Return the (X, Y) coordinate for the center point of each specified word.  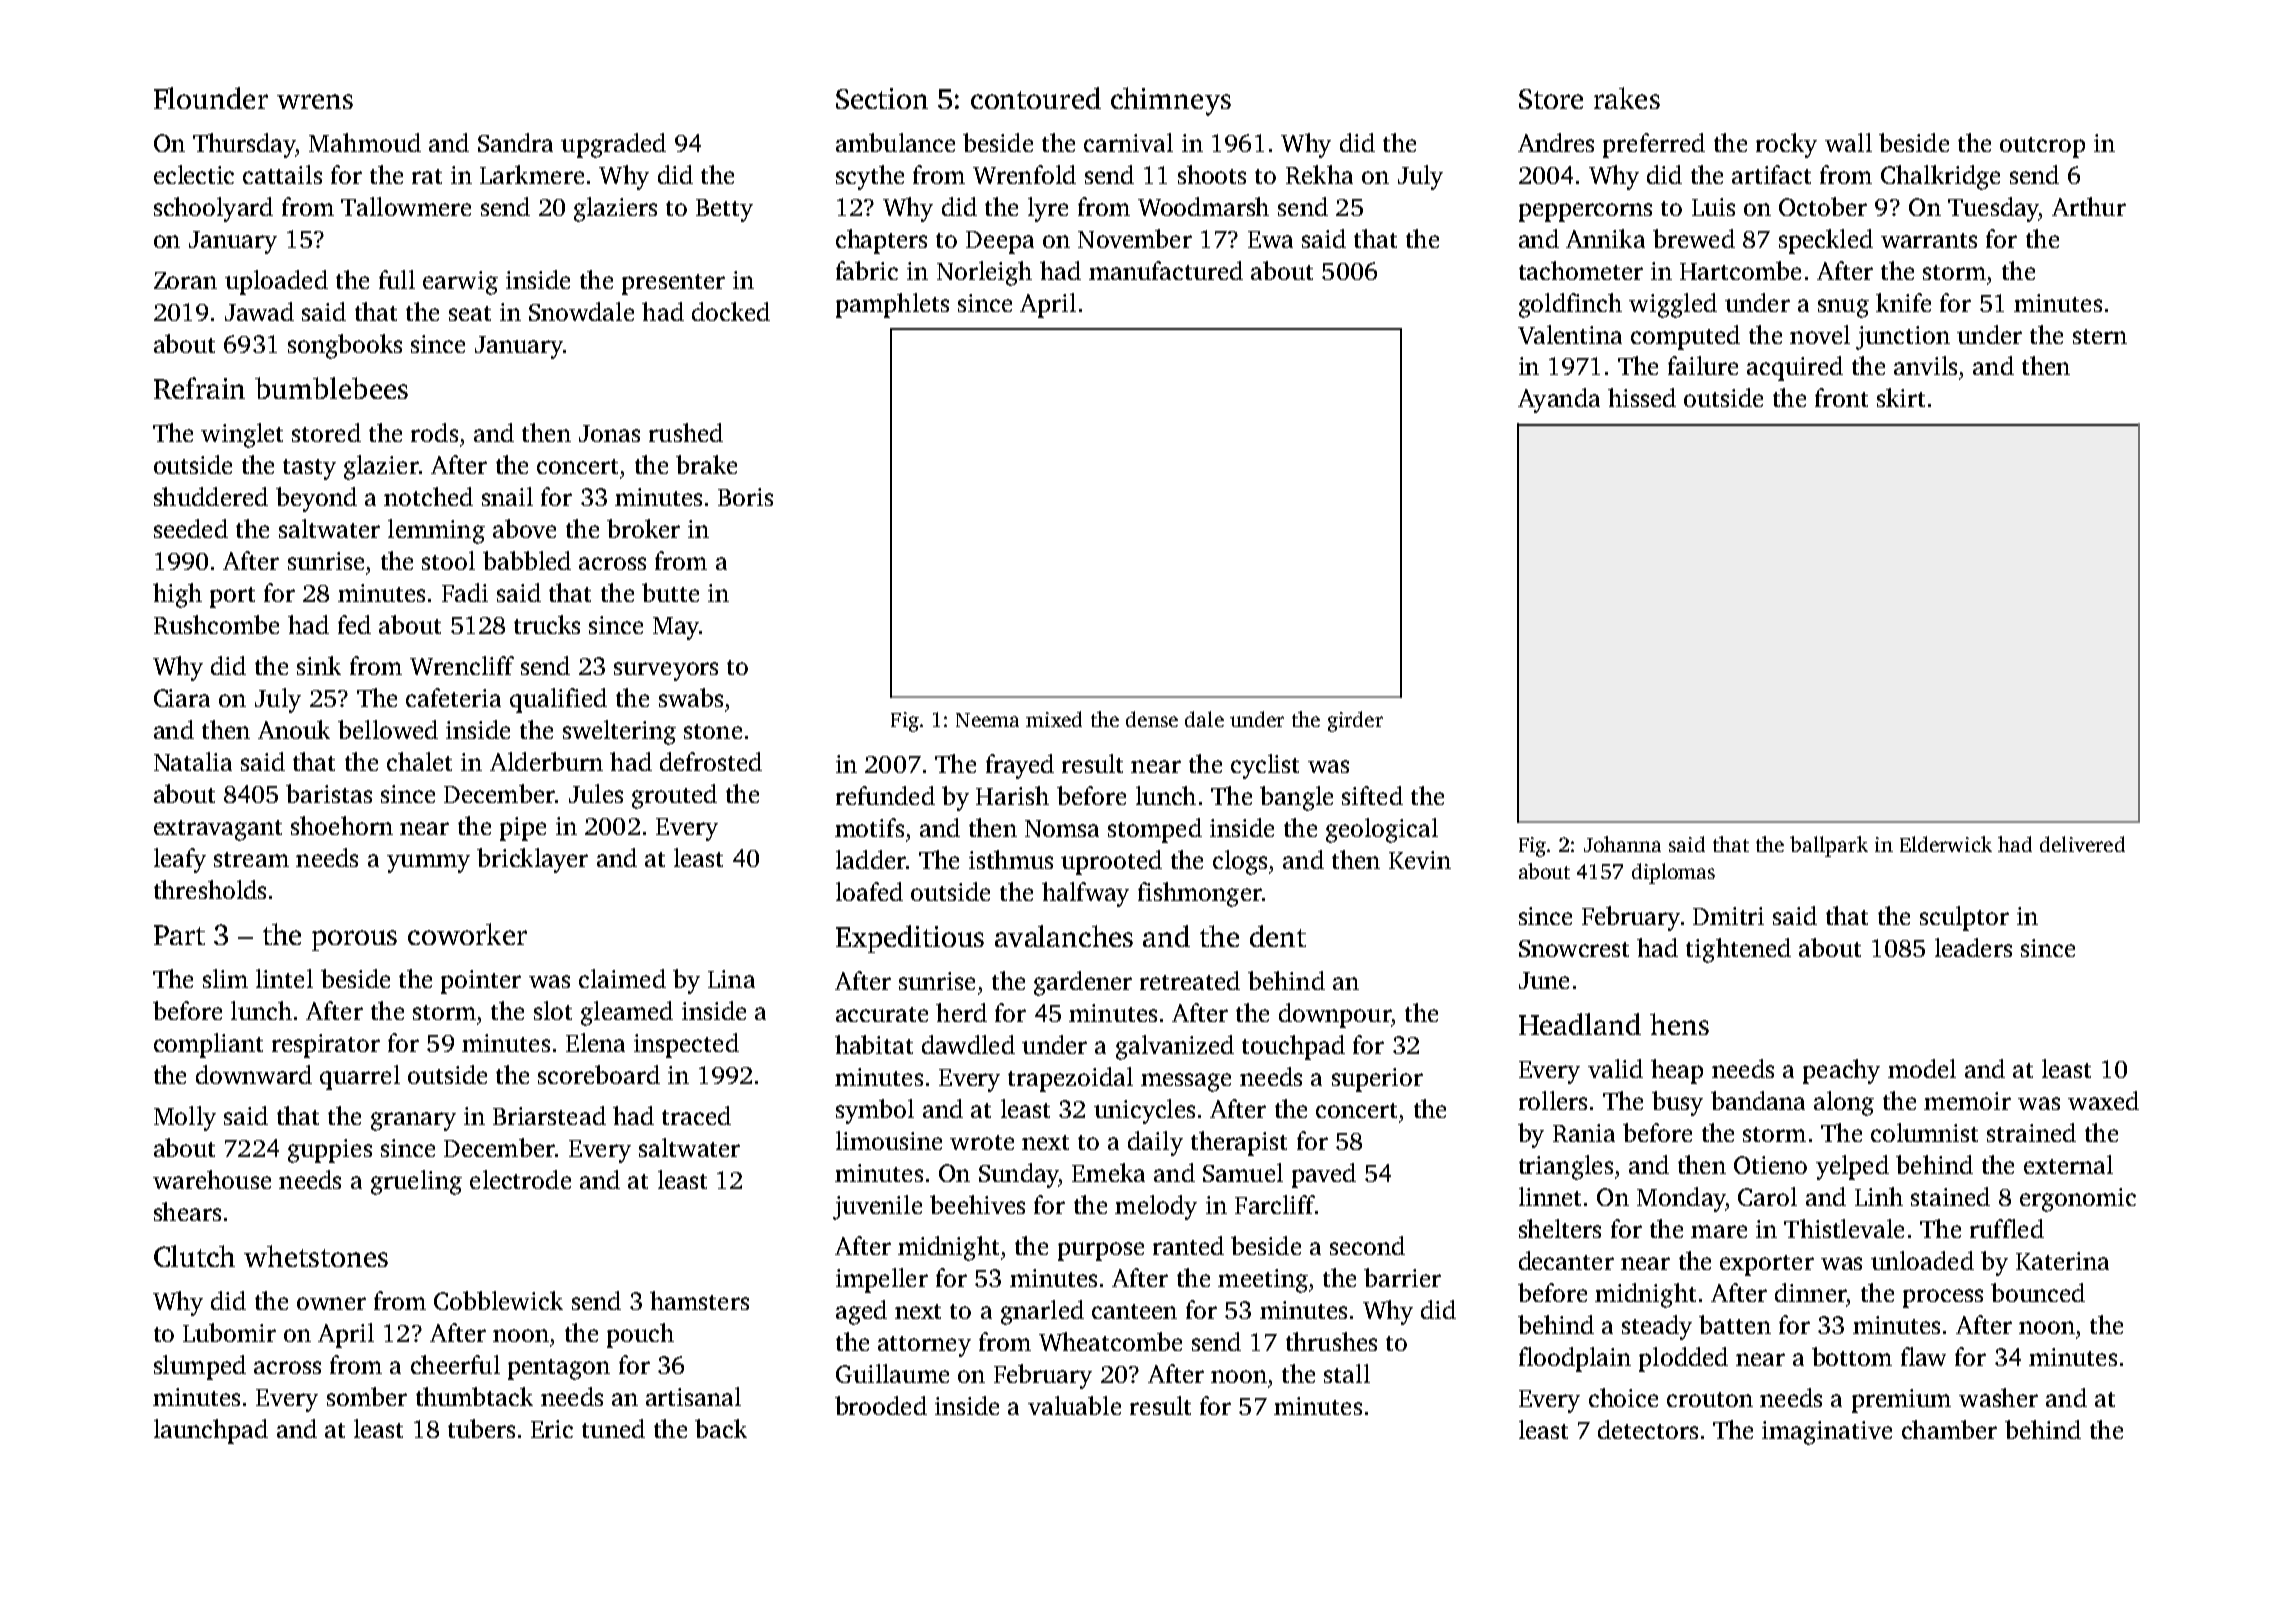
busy (1677, 1103)
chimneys (1171, 101)
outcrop (2042, 147)
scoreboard (599, 1074)
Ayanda (1559, 400)
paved (1324, 1175)
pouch (640, 1335)
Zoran (185, 280)
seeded (191, 528)
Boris (745, 497)
